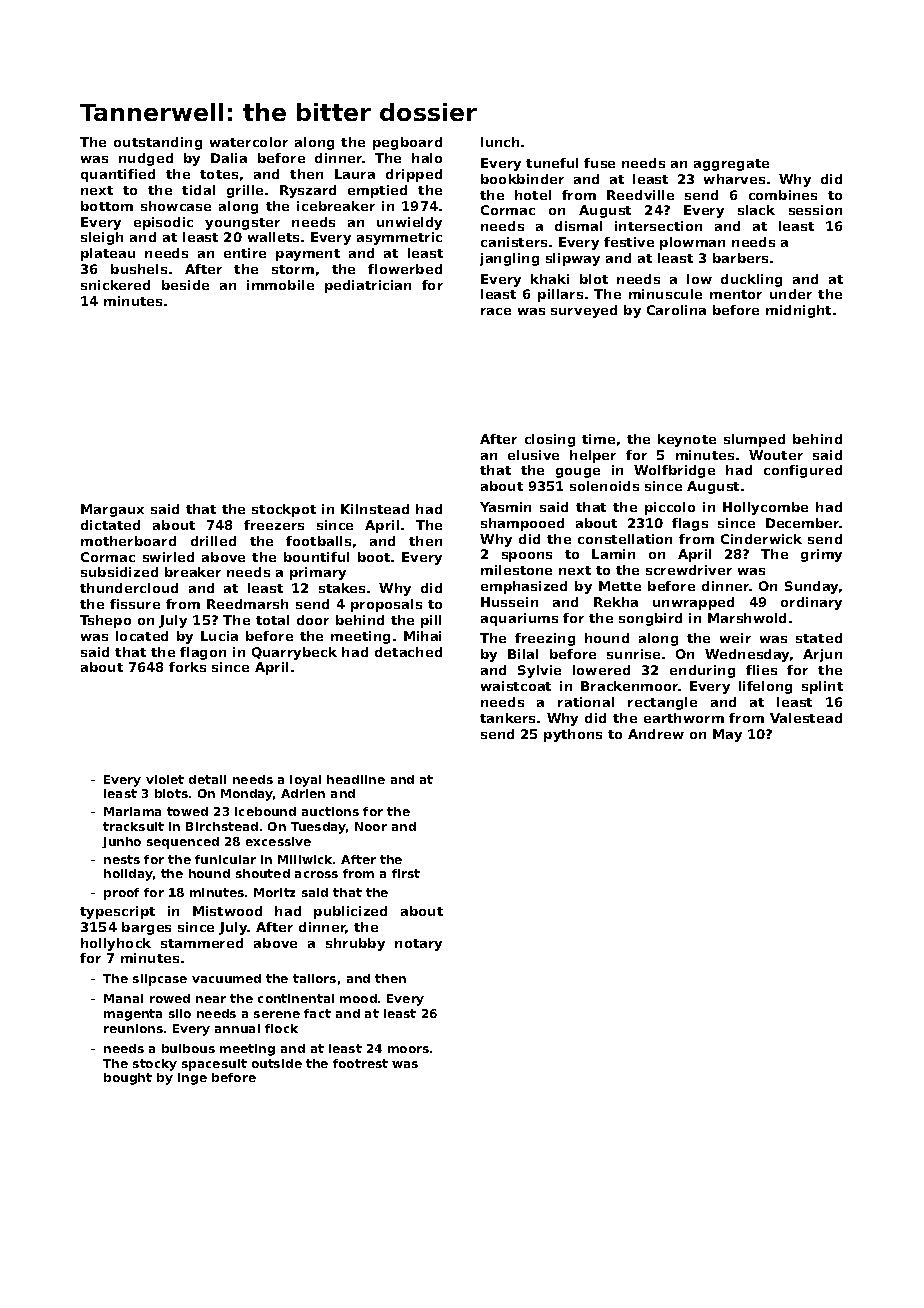 This screenshot has width=924, height=1308. I want to click on outstanding, so click(158, 143).
